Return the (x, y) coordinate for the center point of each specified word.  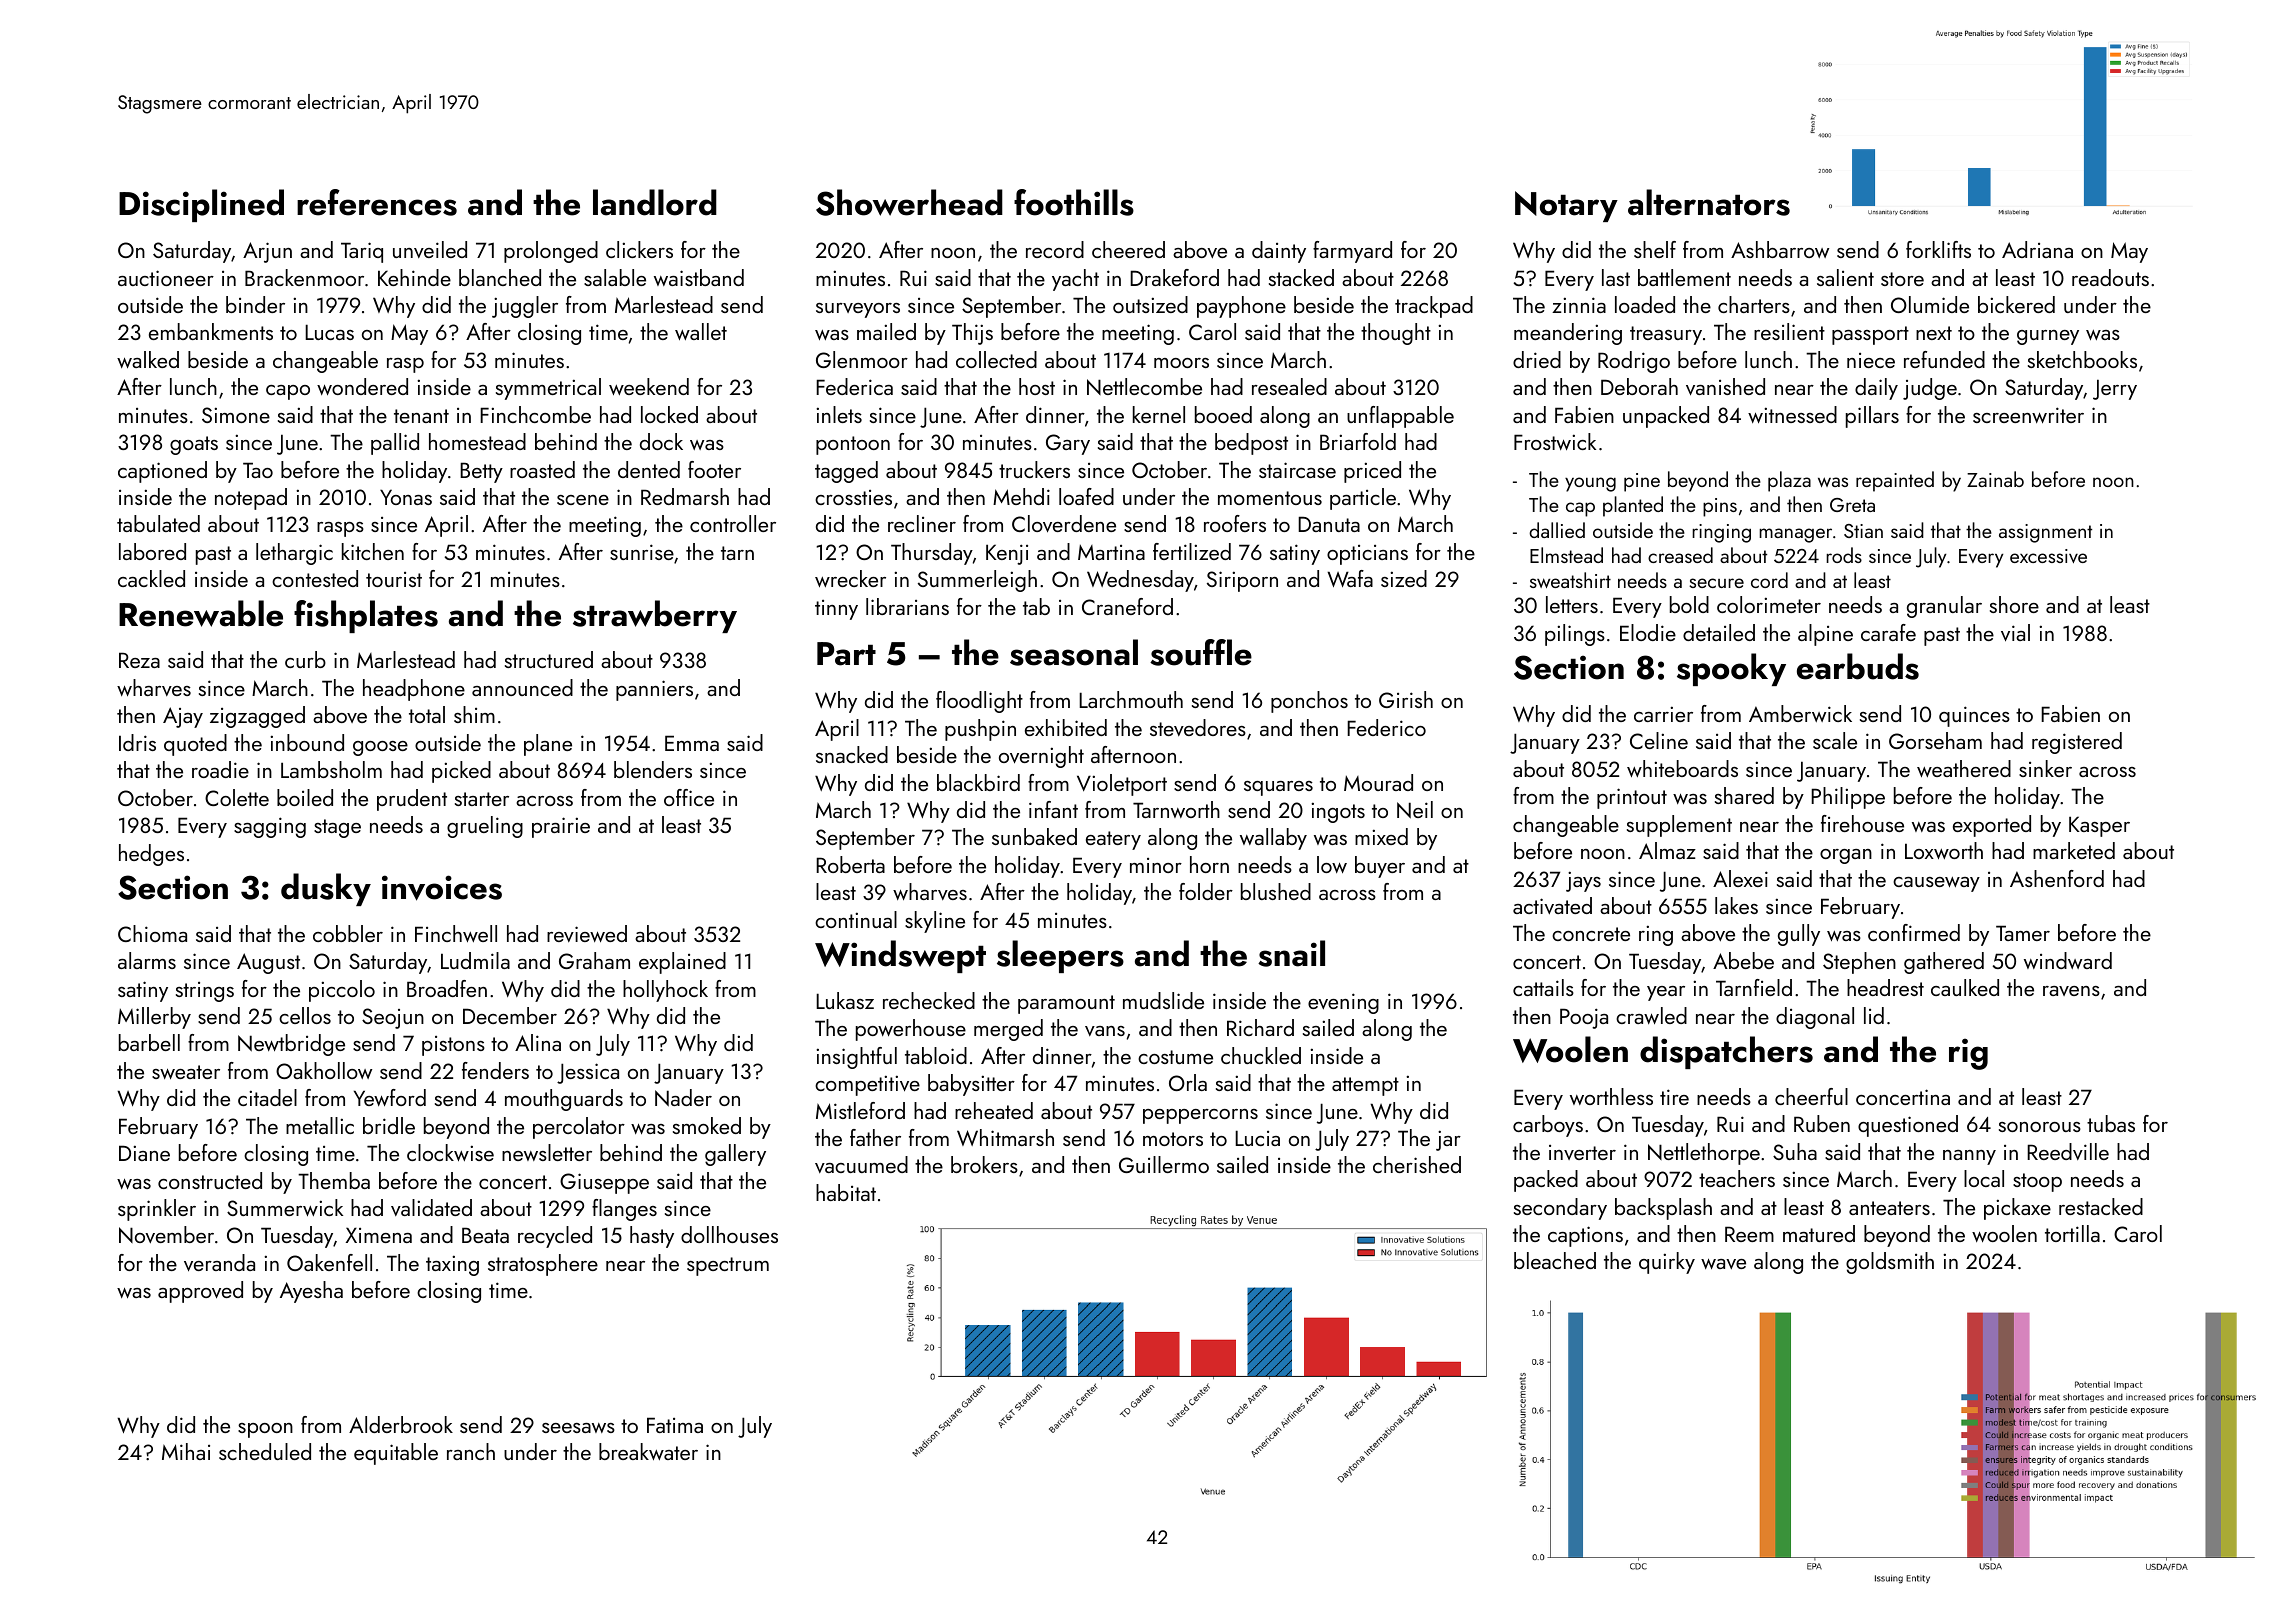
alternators (1709, 202)
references (377, 202)
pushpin (980, 730)
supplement (1679, 826)
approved (200, 1292)
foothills (1074, 202)
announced (522, 687)
